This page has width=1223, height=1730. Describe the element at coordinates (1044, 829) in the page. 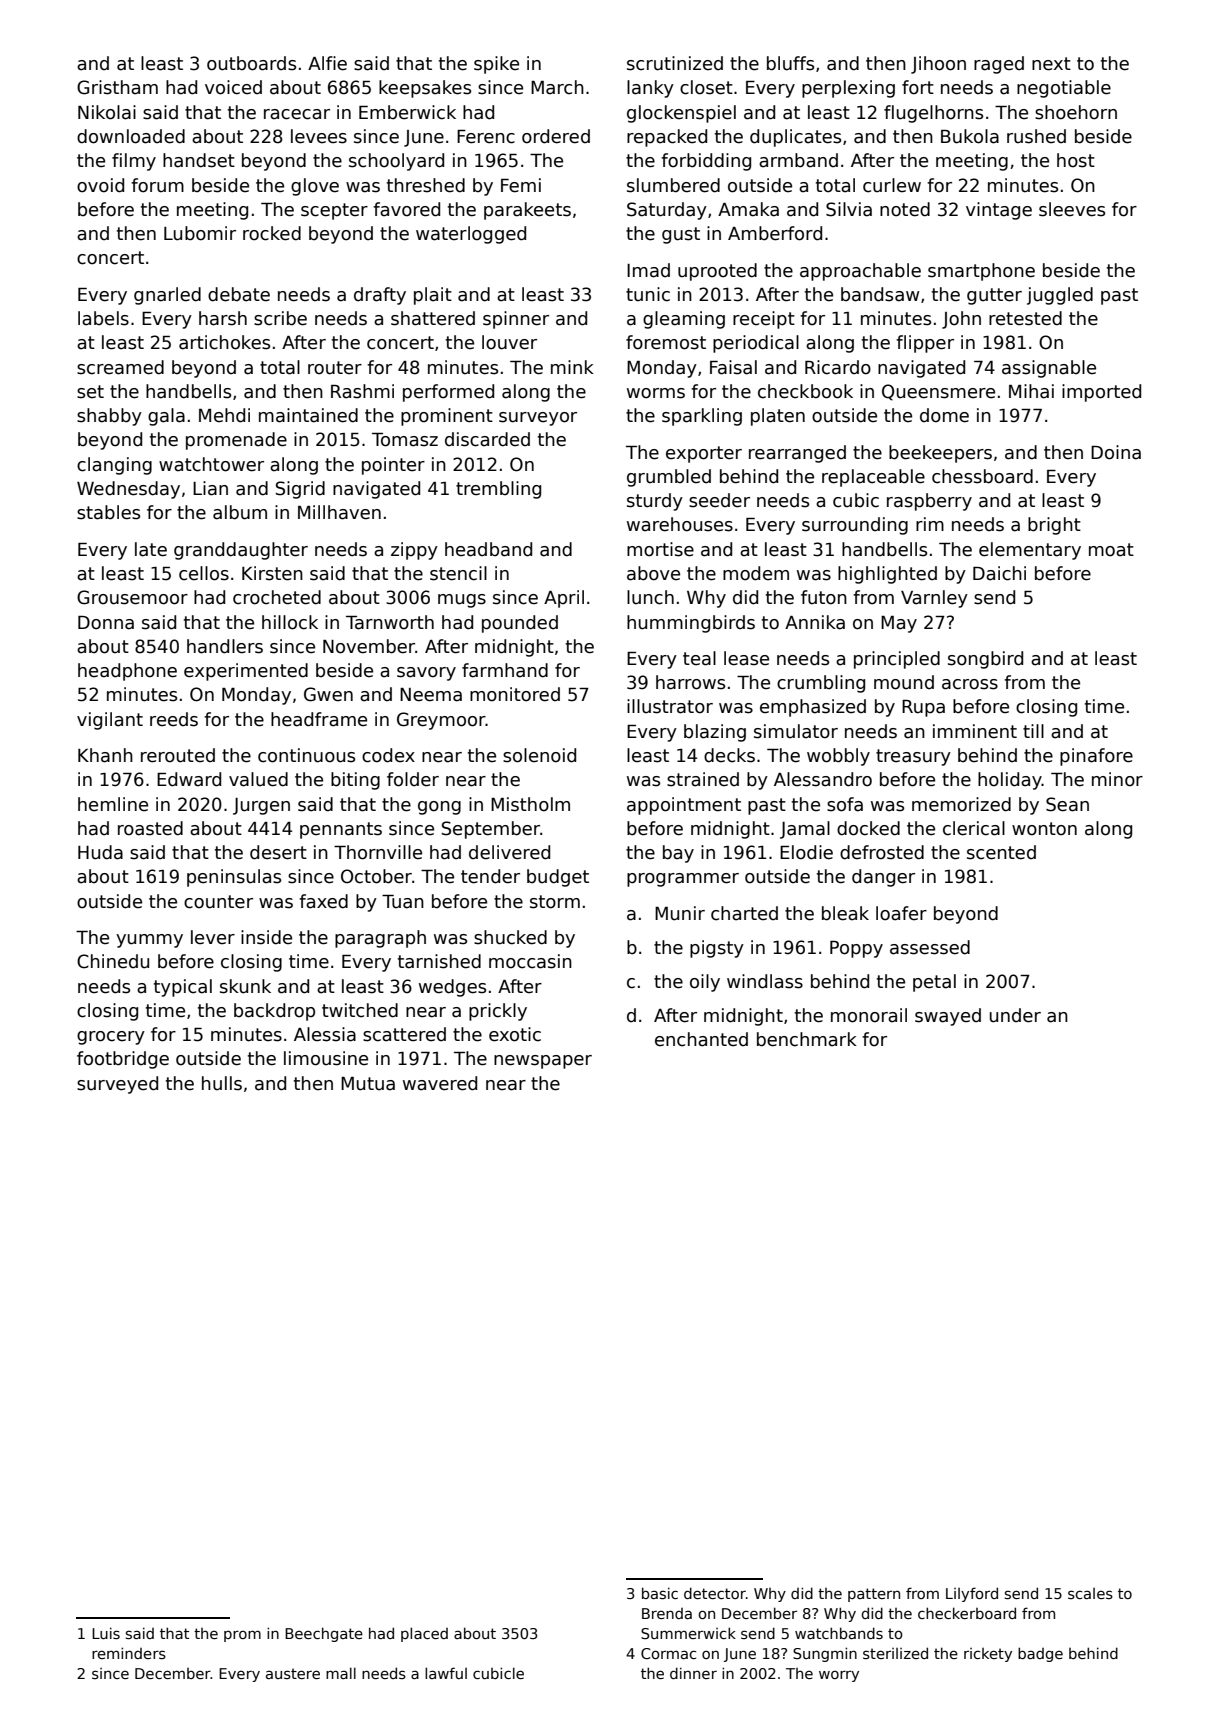

I see `wonton` at that location.
